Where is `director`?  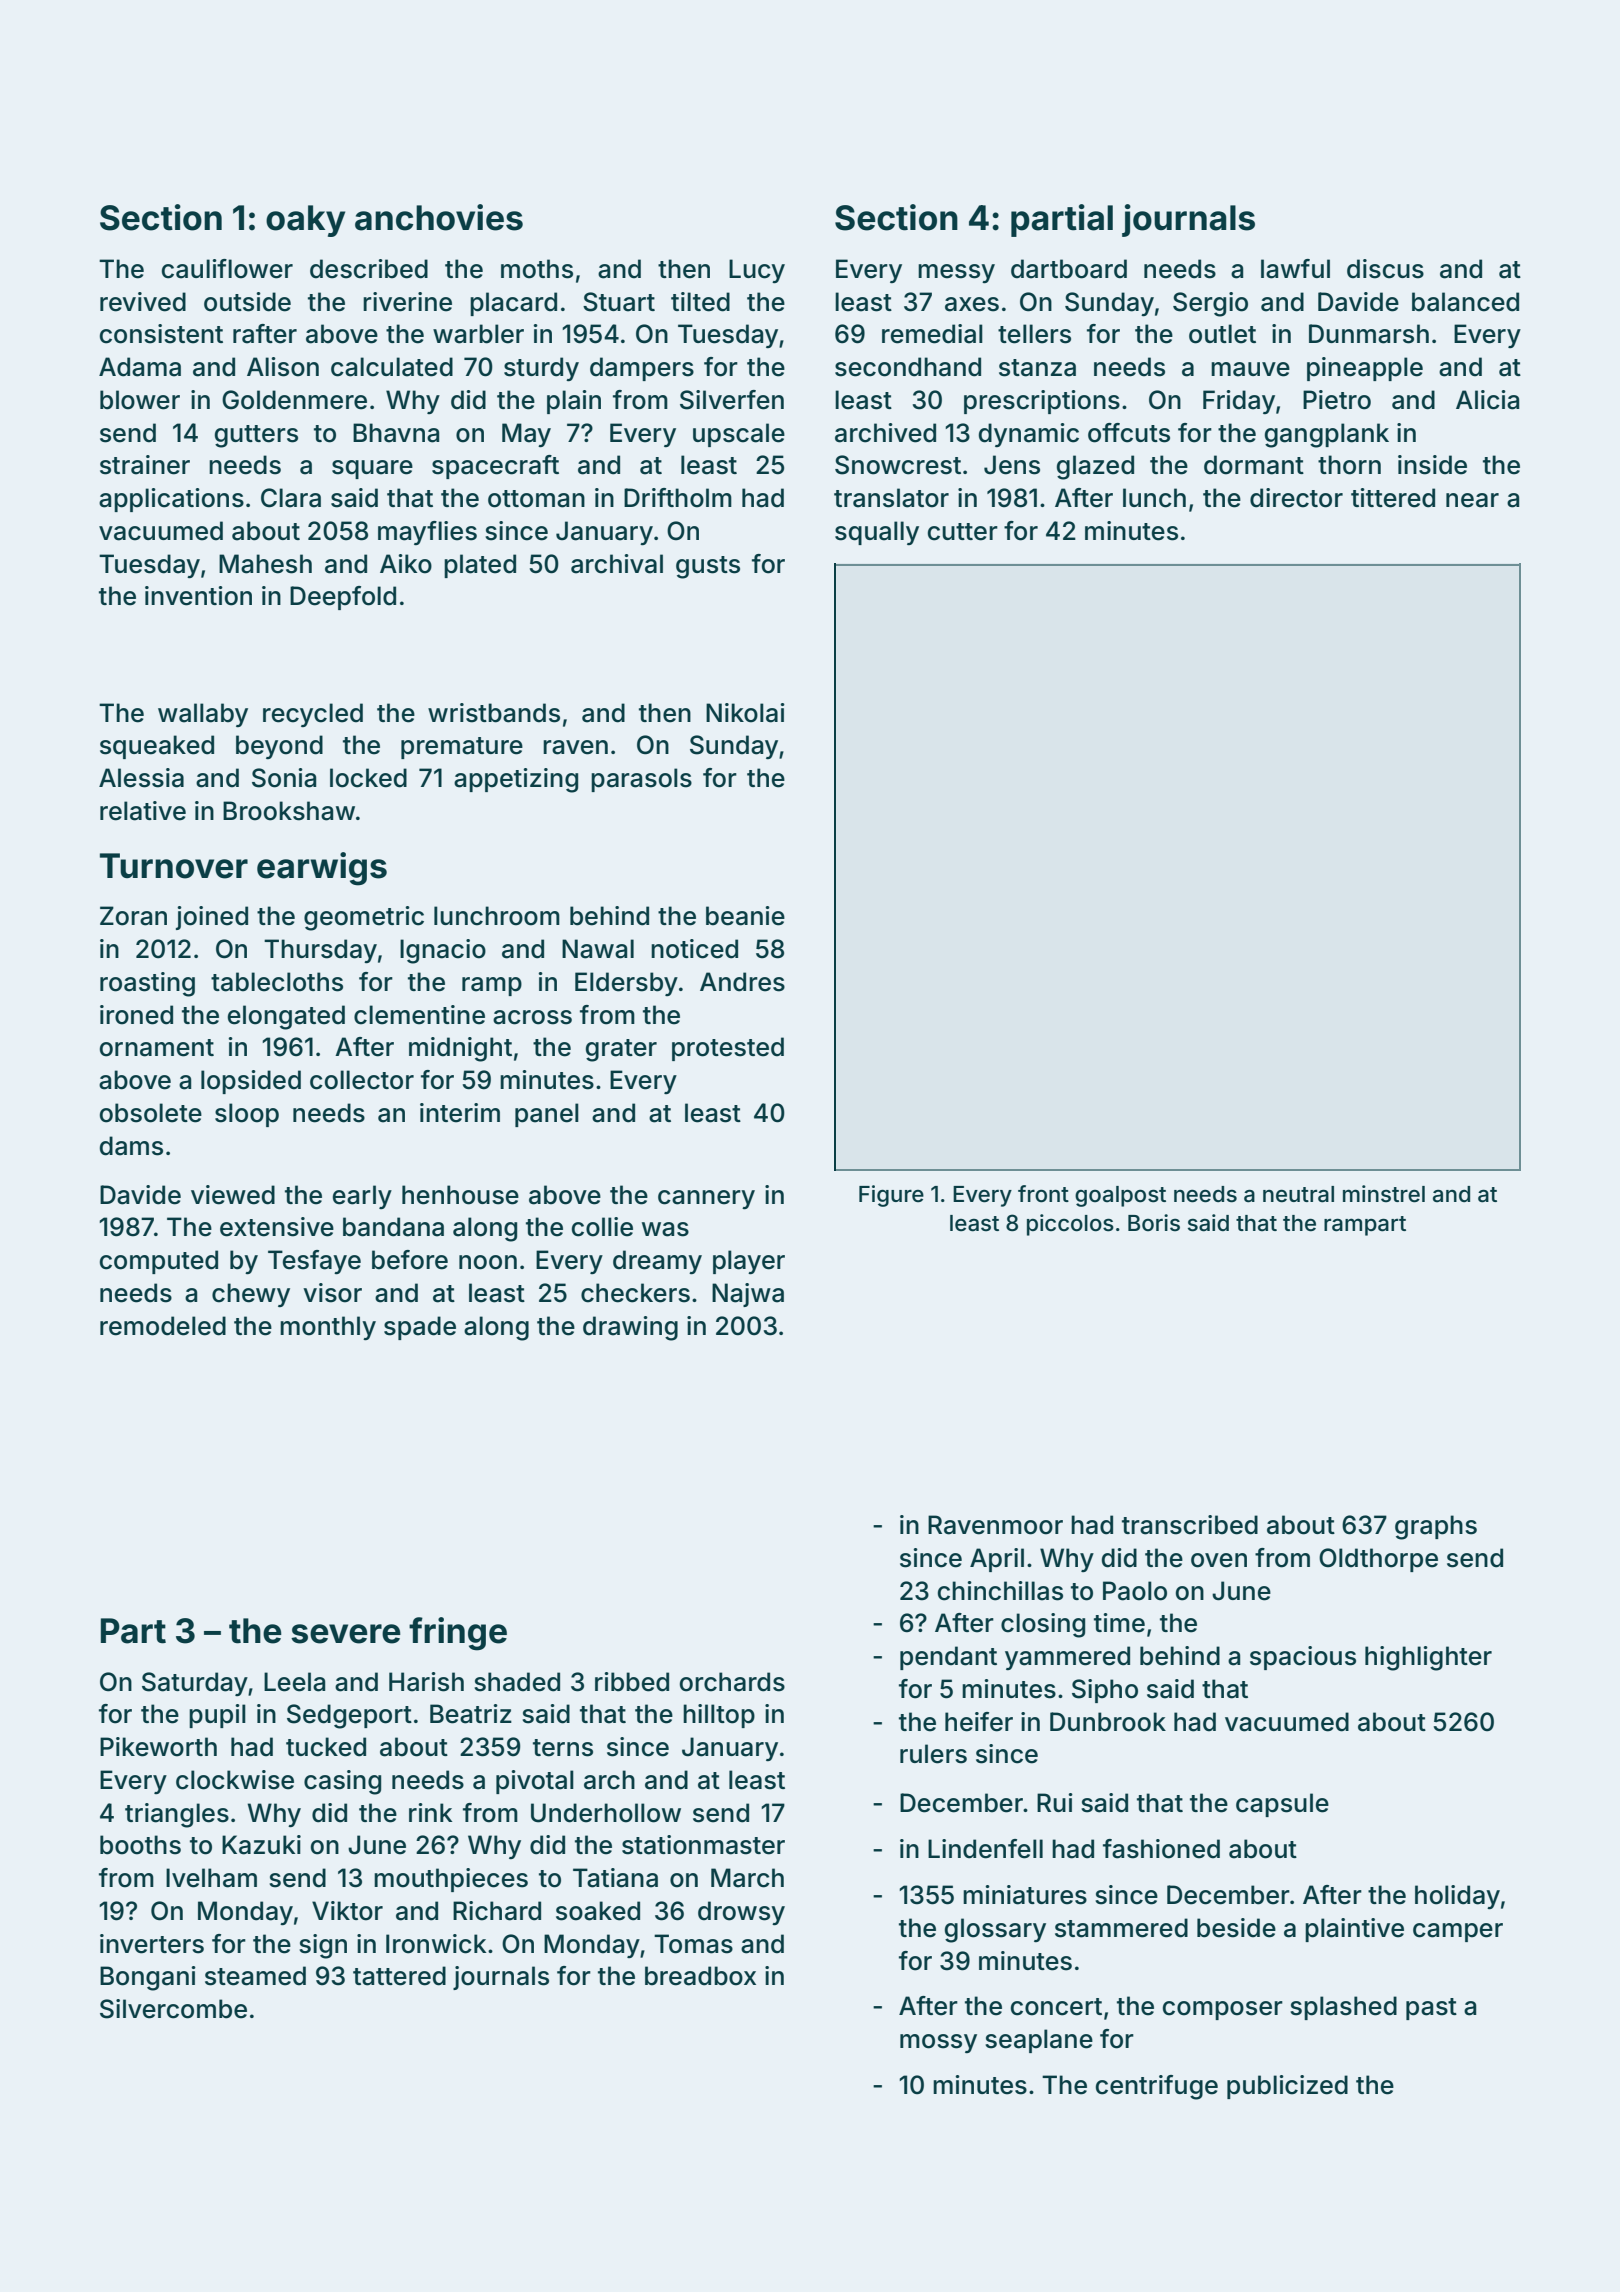
director is located at coordinates (1296, 498).
